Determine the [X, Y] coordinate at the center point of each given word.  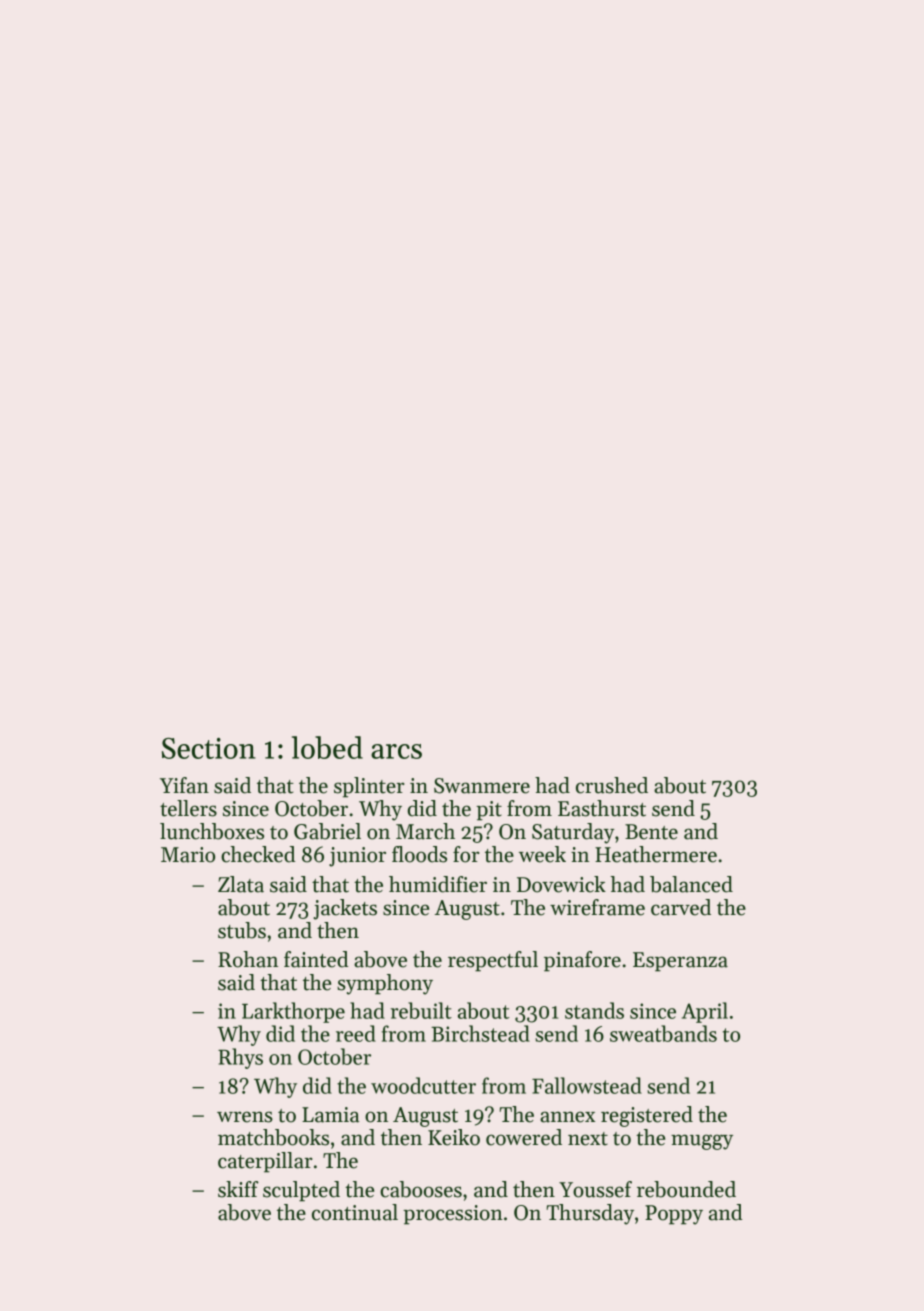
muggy [702, 1142]
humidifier [438, 884]
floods [419, 854]
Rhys [240, 1058]
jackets [345, 909]
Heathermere [656, 854]
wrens [245, 1117]
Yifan [184, 785]
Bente [651, 832]
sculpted [301, 1191]
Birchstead [480, 1033]
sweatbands [663, 1033]
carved [681, 907]
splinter [369, 787]
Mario [188, 855]
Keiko [454, 1137]
